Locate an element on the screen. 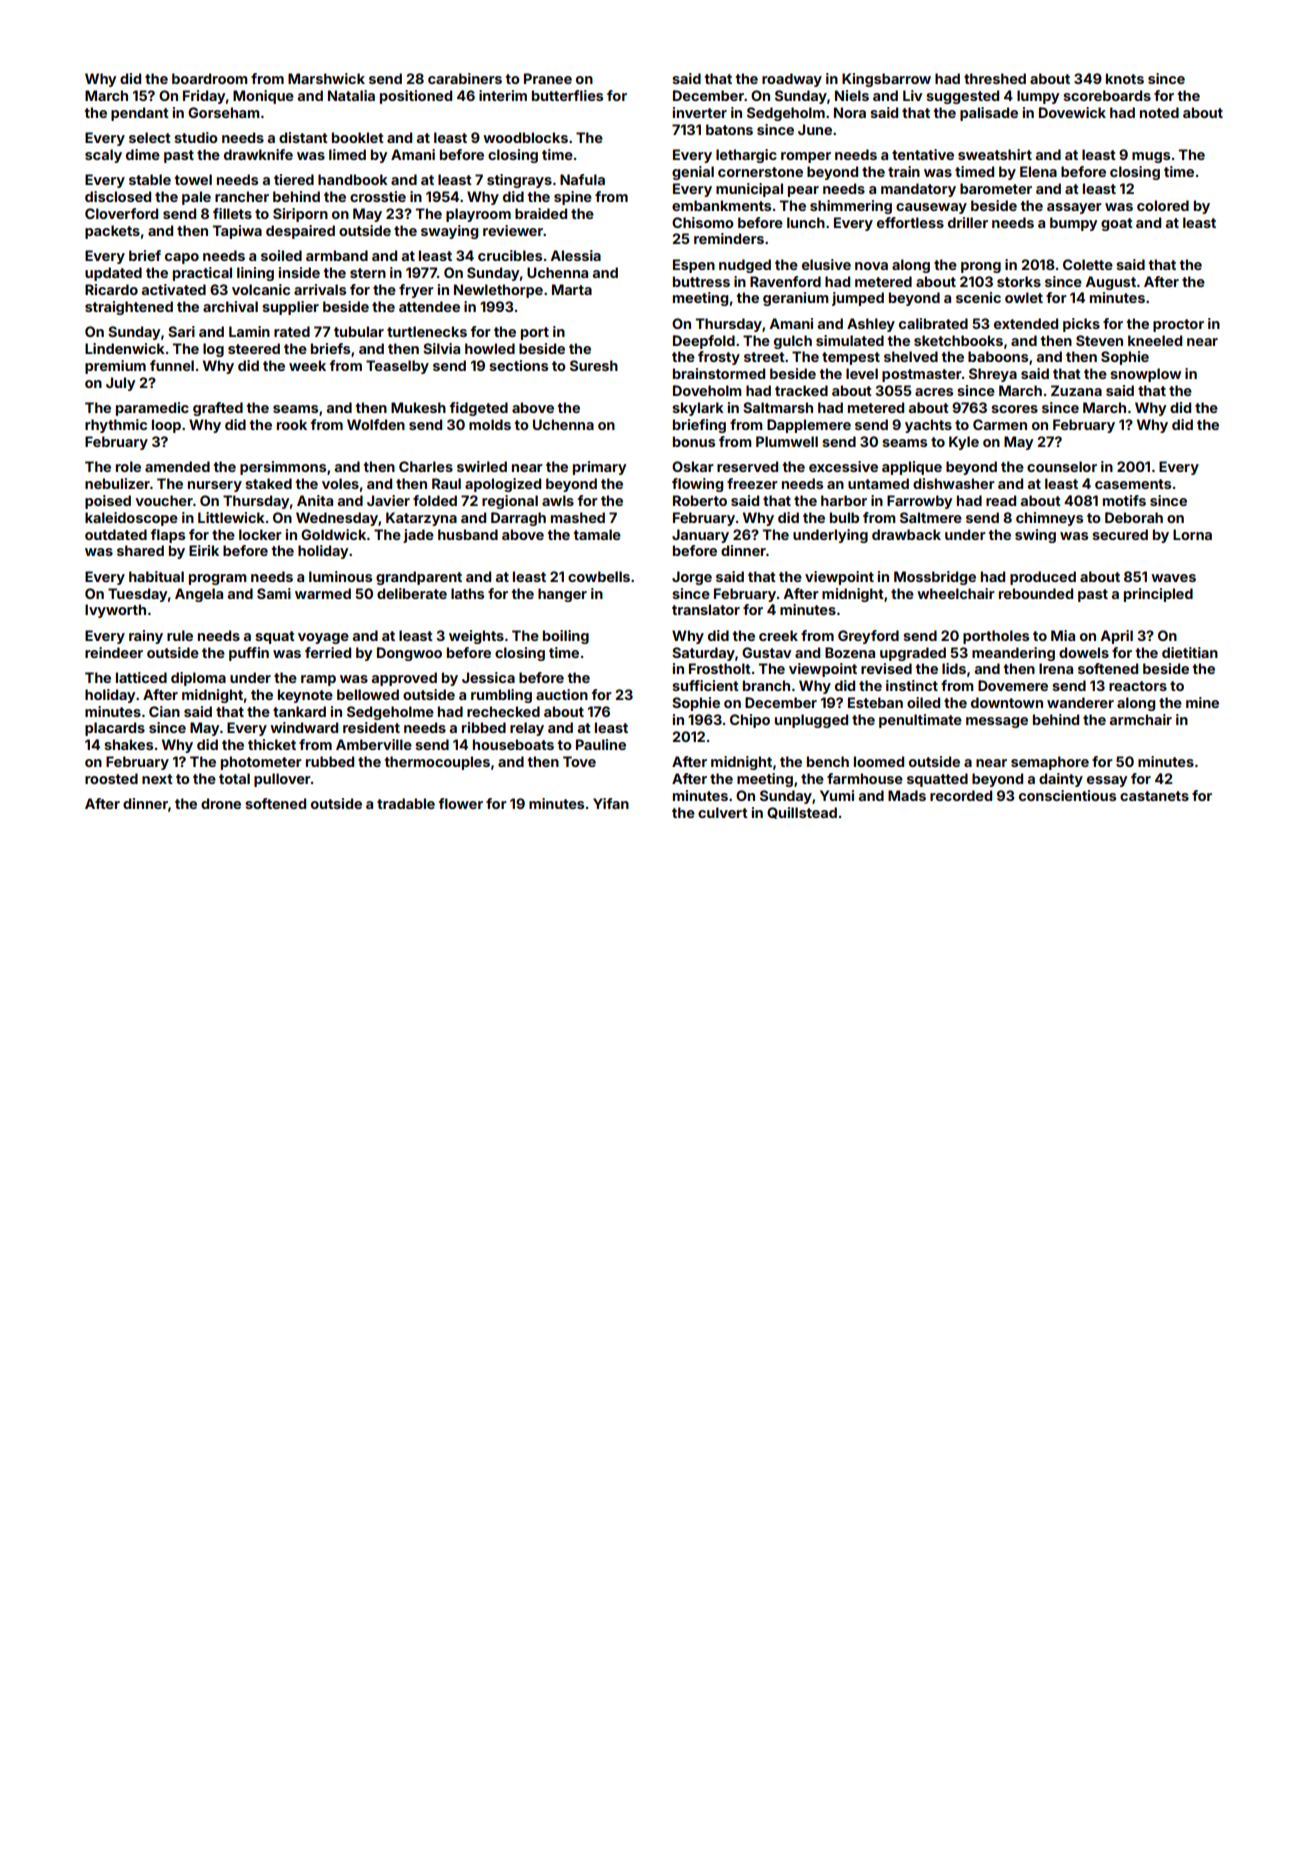 Image resolution: width=1309 pixels, height=1851 pixels. pendant is located at coordinates (140, 114).
